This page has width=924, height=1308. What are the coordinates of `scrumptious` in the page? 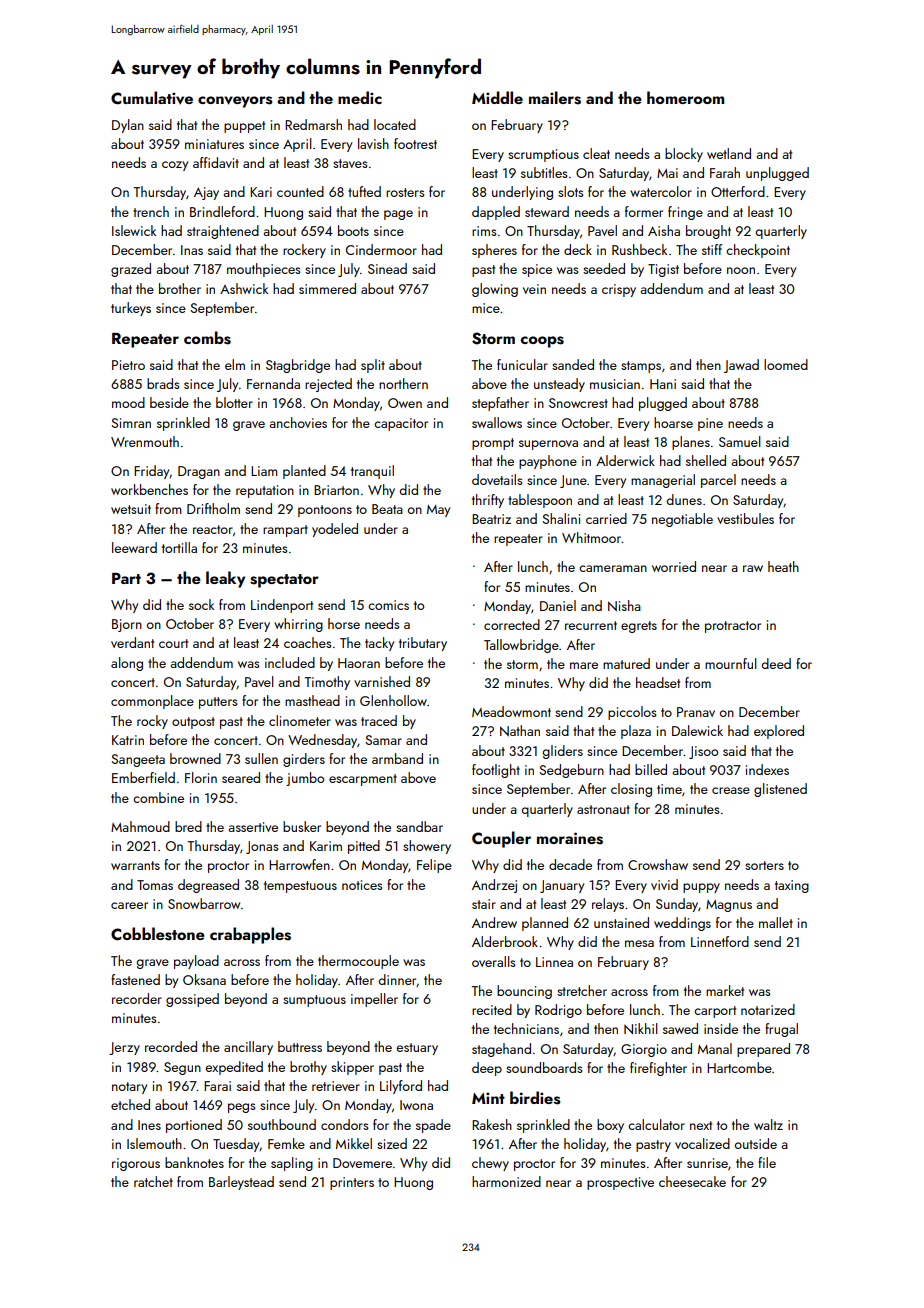 It's located at (543, 155).
